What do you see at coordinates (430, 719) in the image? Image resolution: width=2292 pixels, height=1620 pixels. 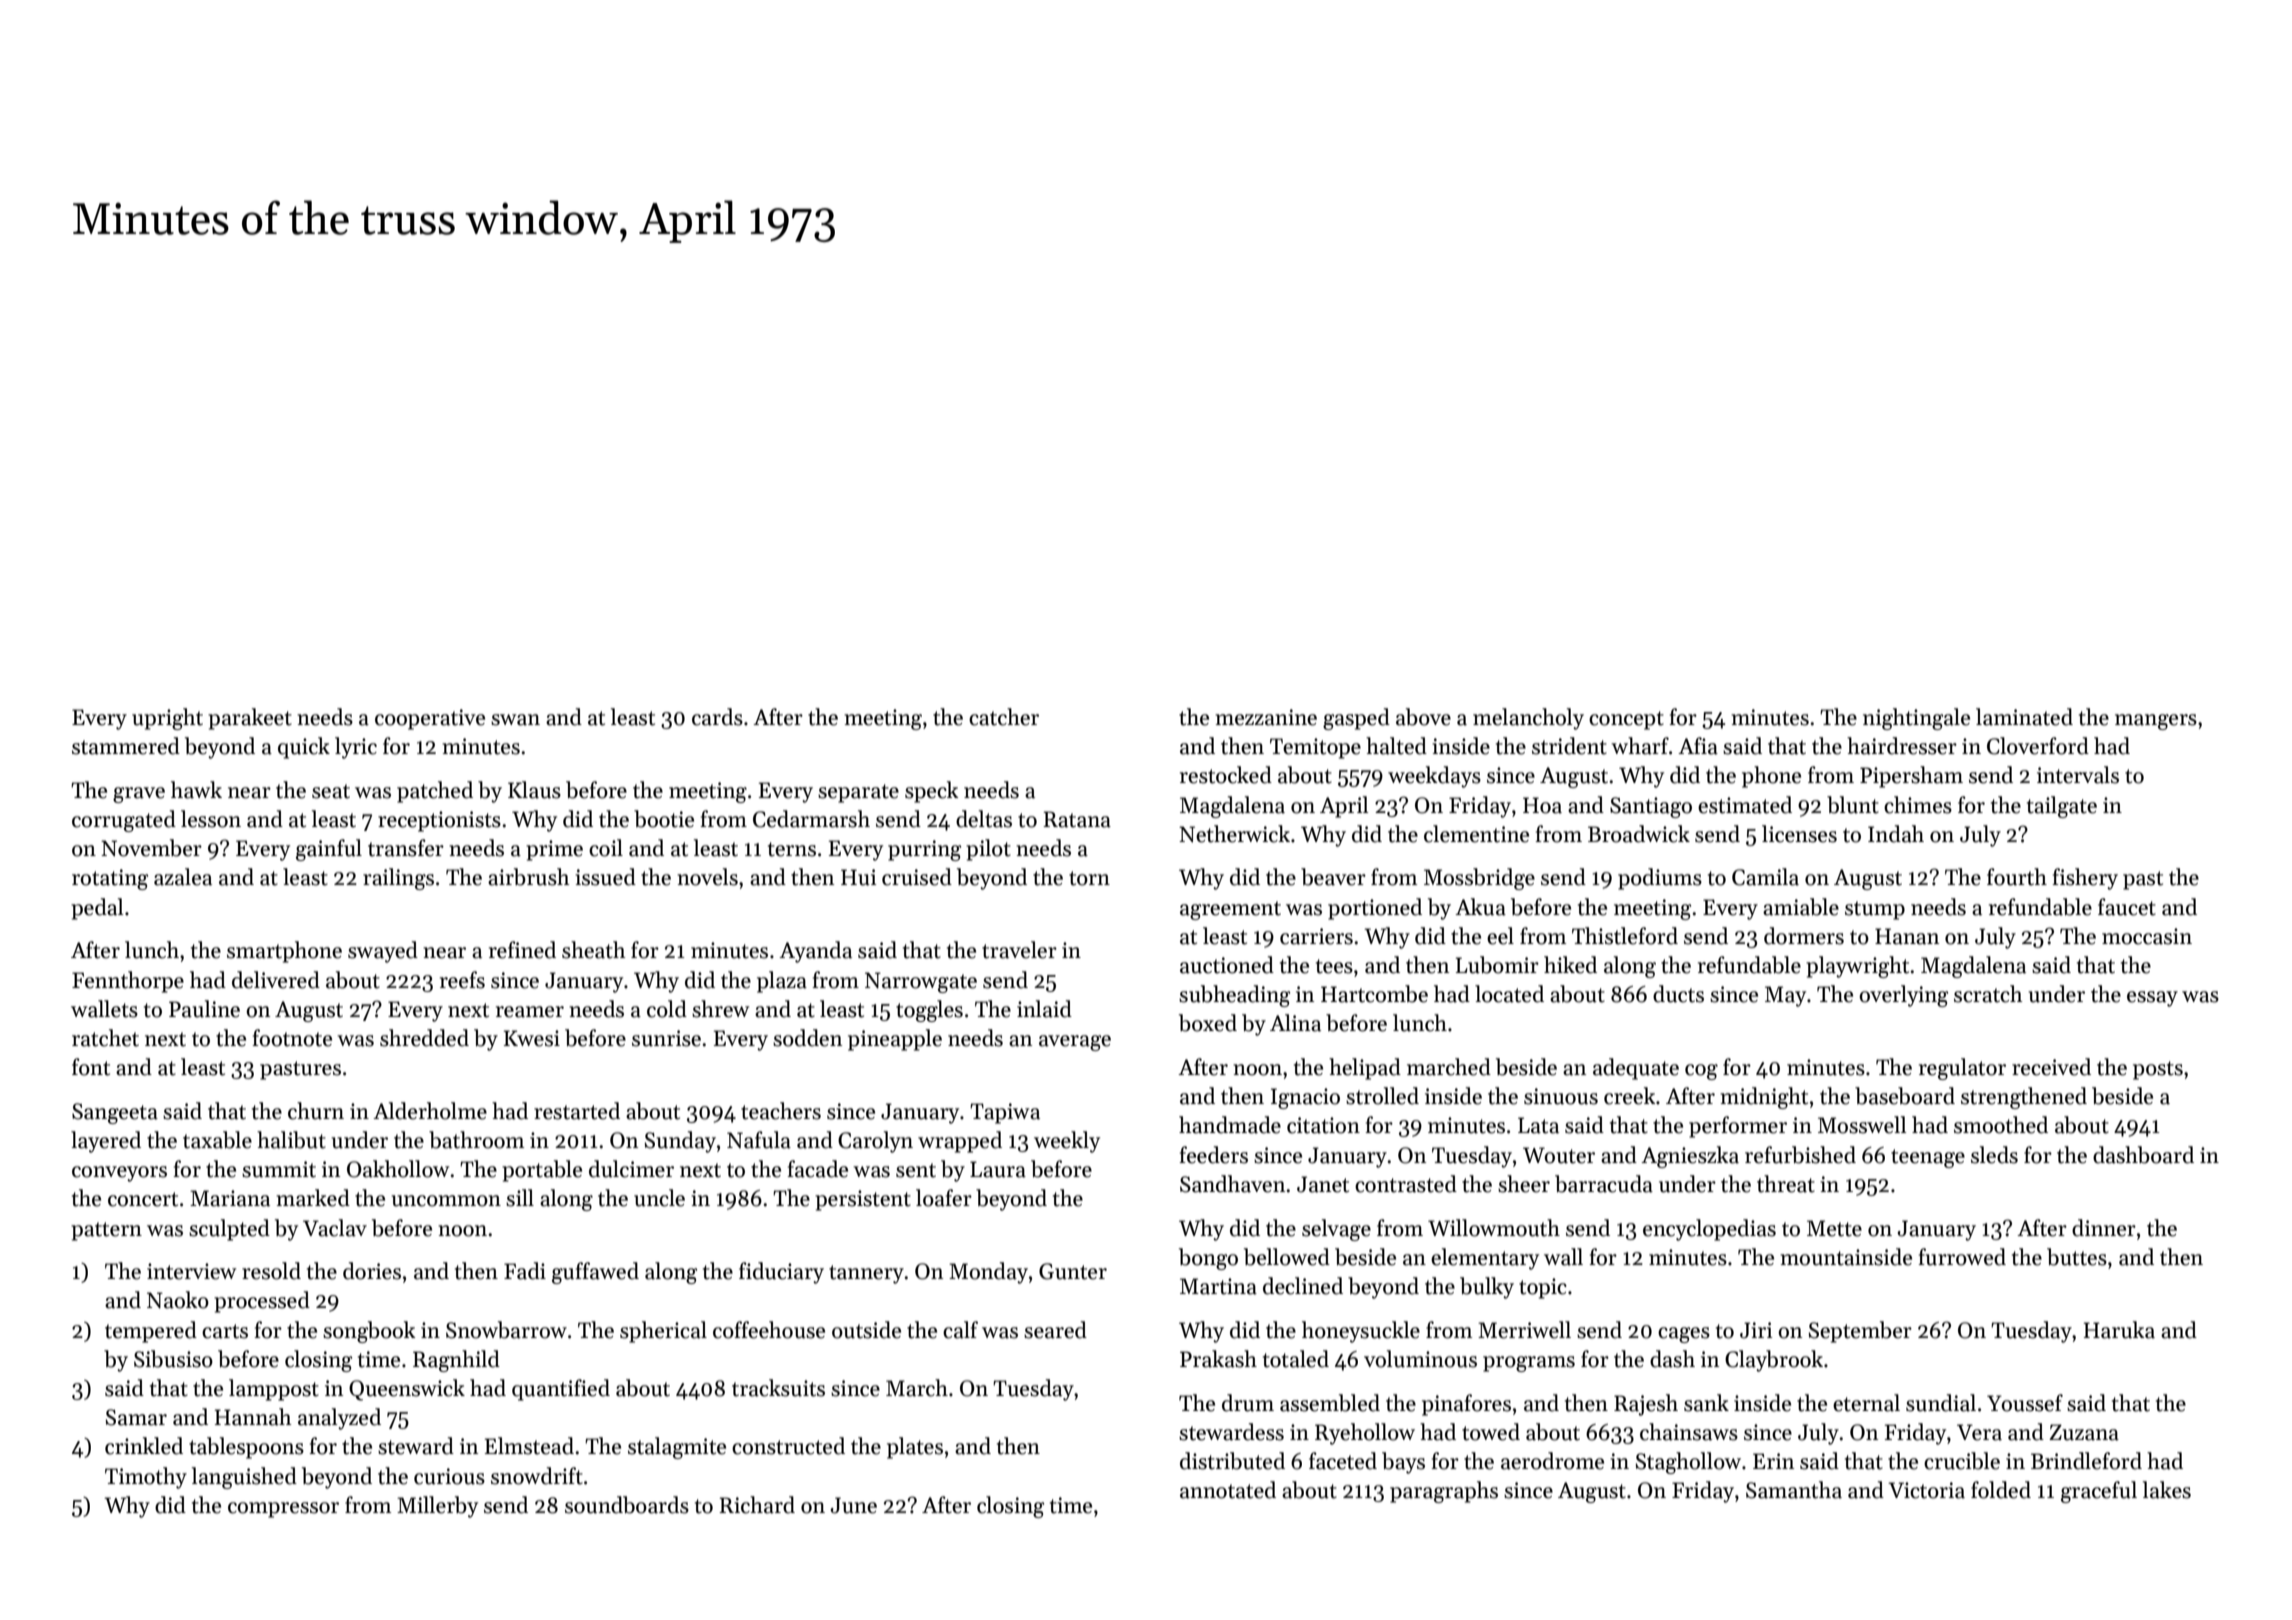 I see `cooperative` at bounding box center [430, 719].
